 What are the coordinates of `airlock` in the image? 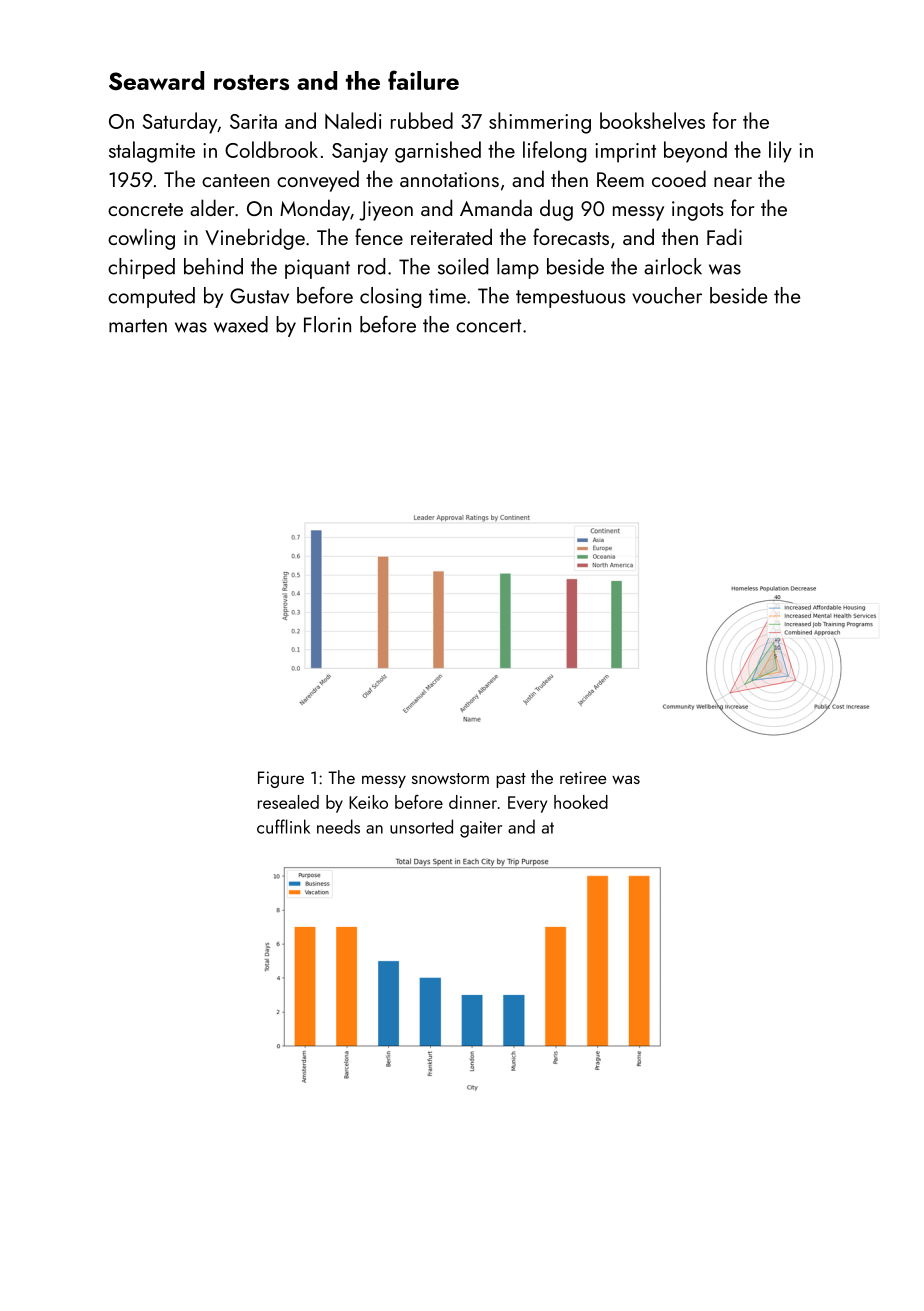 It's located at (673, 266).
